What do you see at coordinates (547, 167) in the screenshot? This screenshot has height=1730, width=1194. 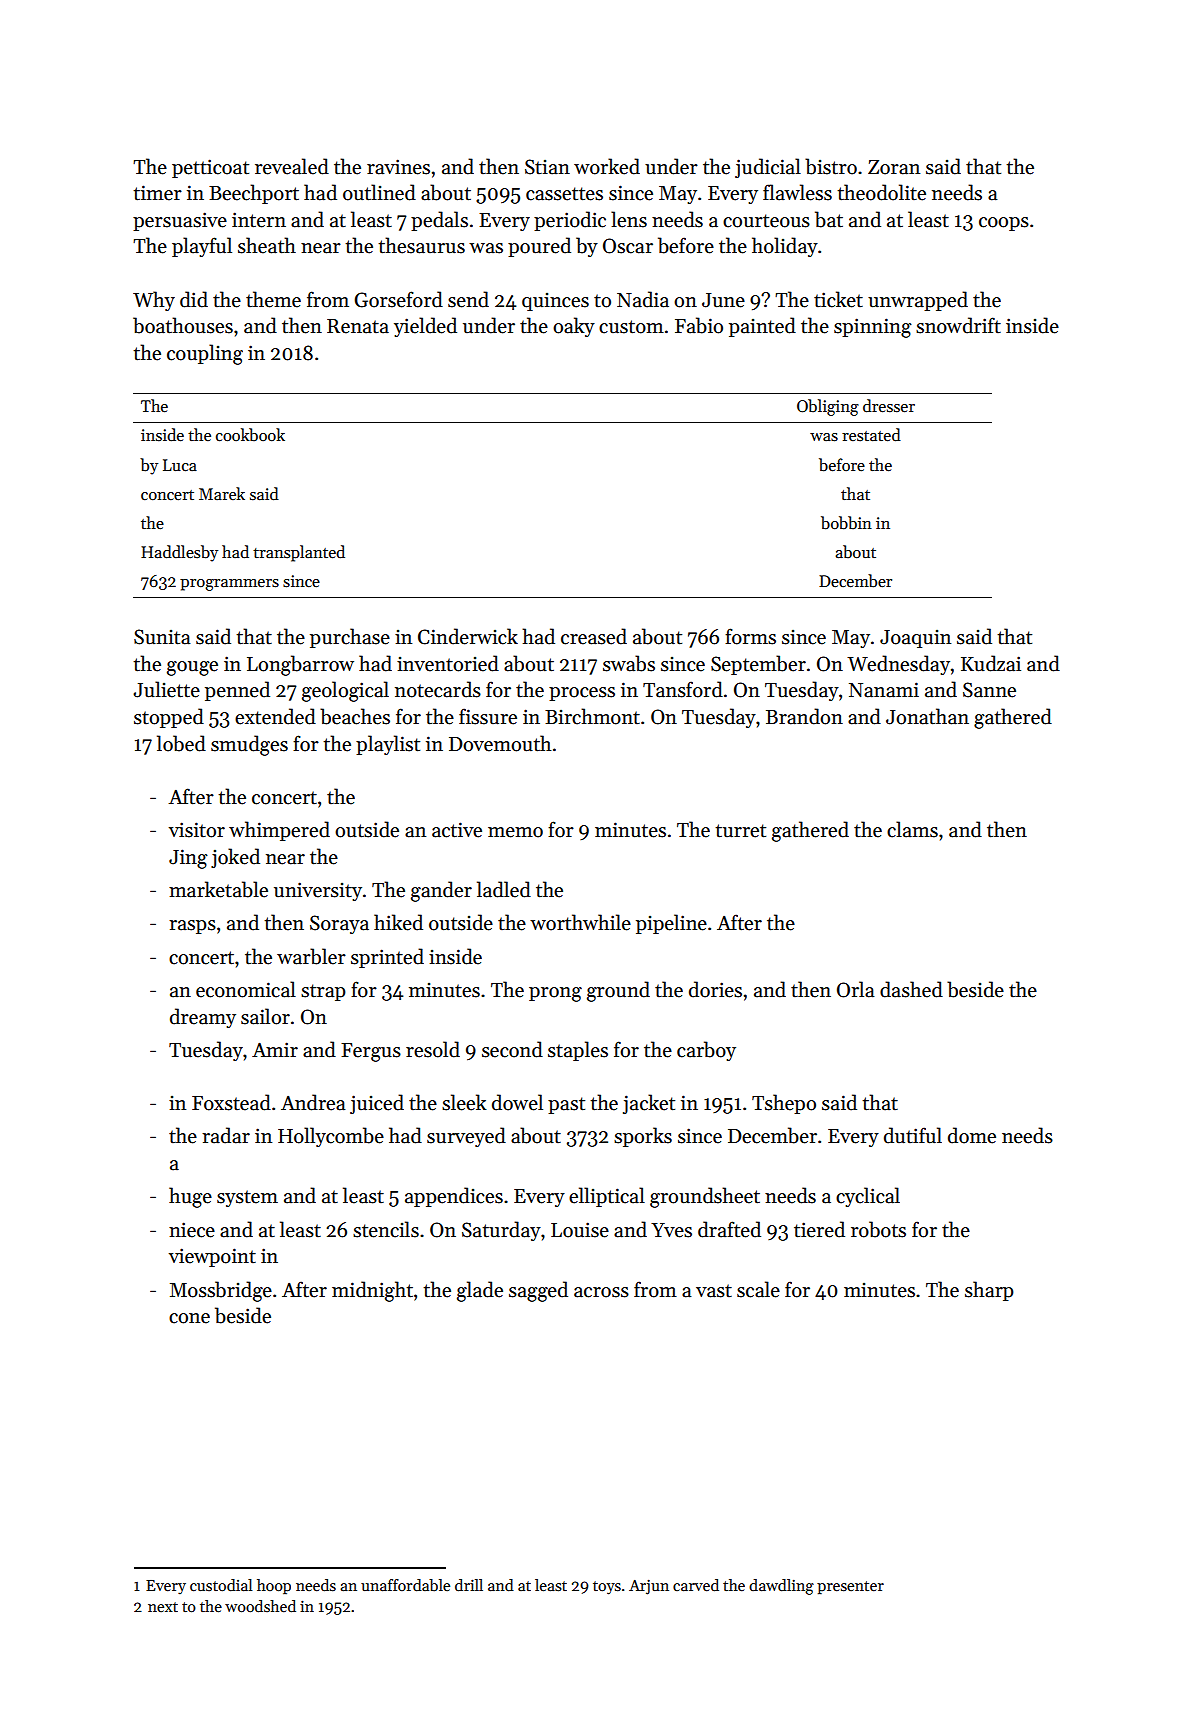 I see `Stian` at bounding box center [547, 167].
